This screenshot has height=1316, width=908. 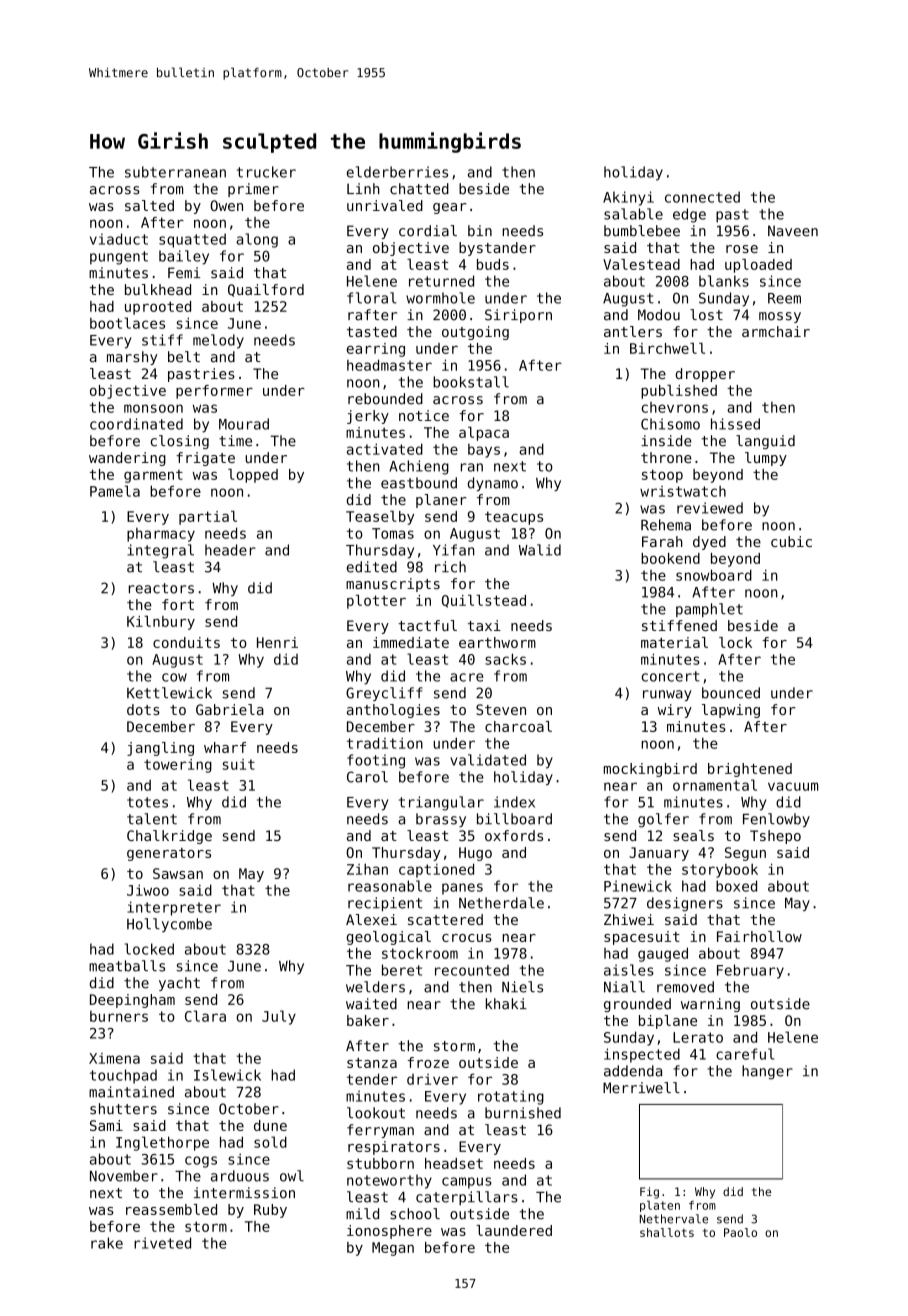 What do you see at coordinates (775, 837) in the screenshot?
I see `Tshepo` at bounding box center [775, 837].
